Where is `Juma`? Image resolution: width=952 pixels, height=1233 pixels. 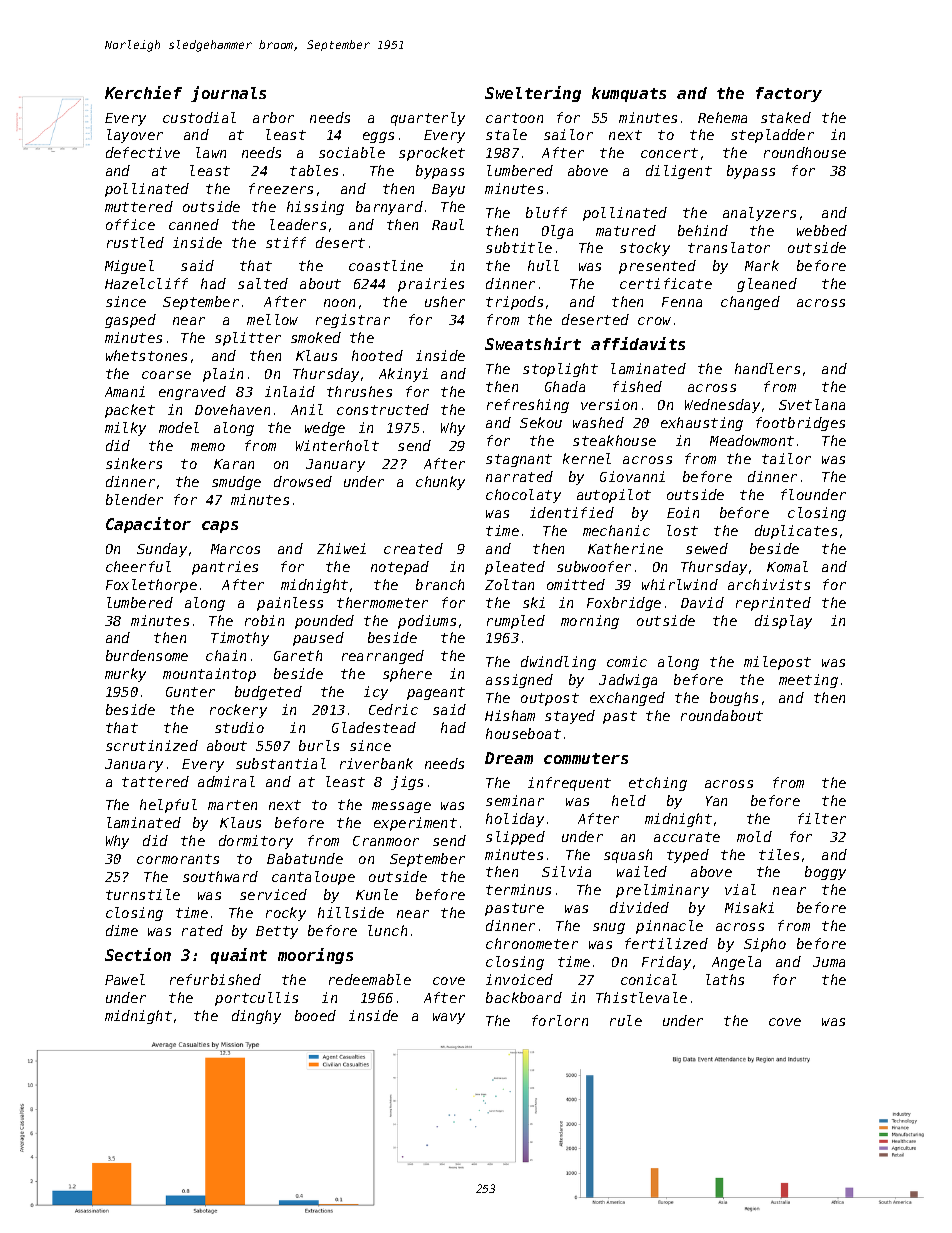 Juma is located at coordinates (829, 962).
